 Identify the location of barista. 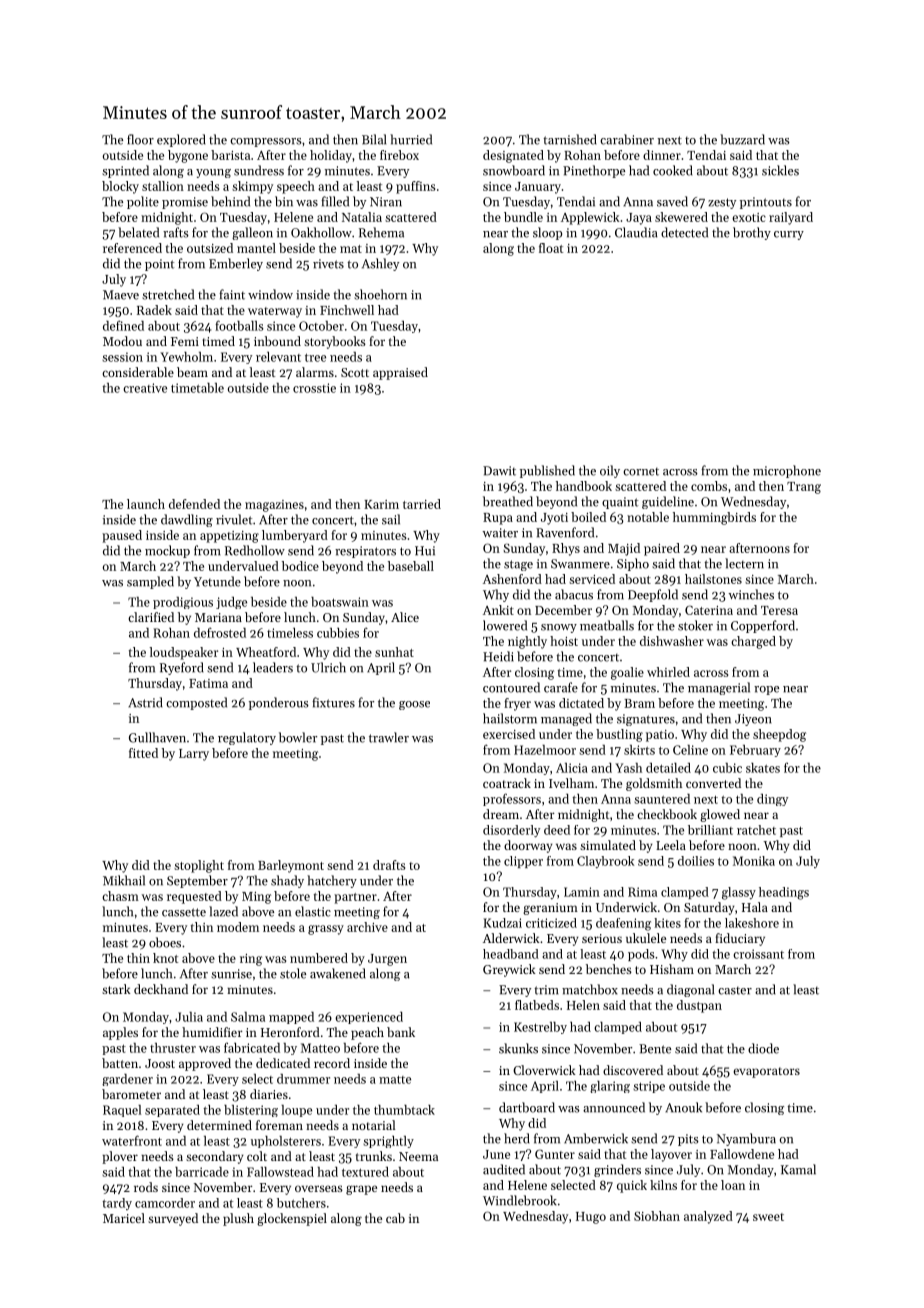
(230, 155).
